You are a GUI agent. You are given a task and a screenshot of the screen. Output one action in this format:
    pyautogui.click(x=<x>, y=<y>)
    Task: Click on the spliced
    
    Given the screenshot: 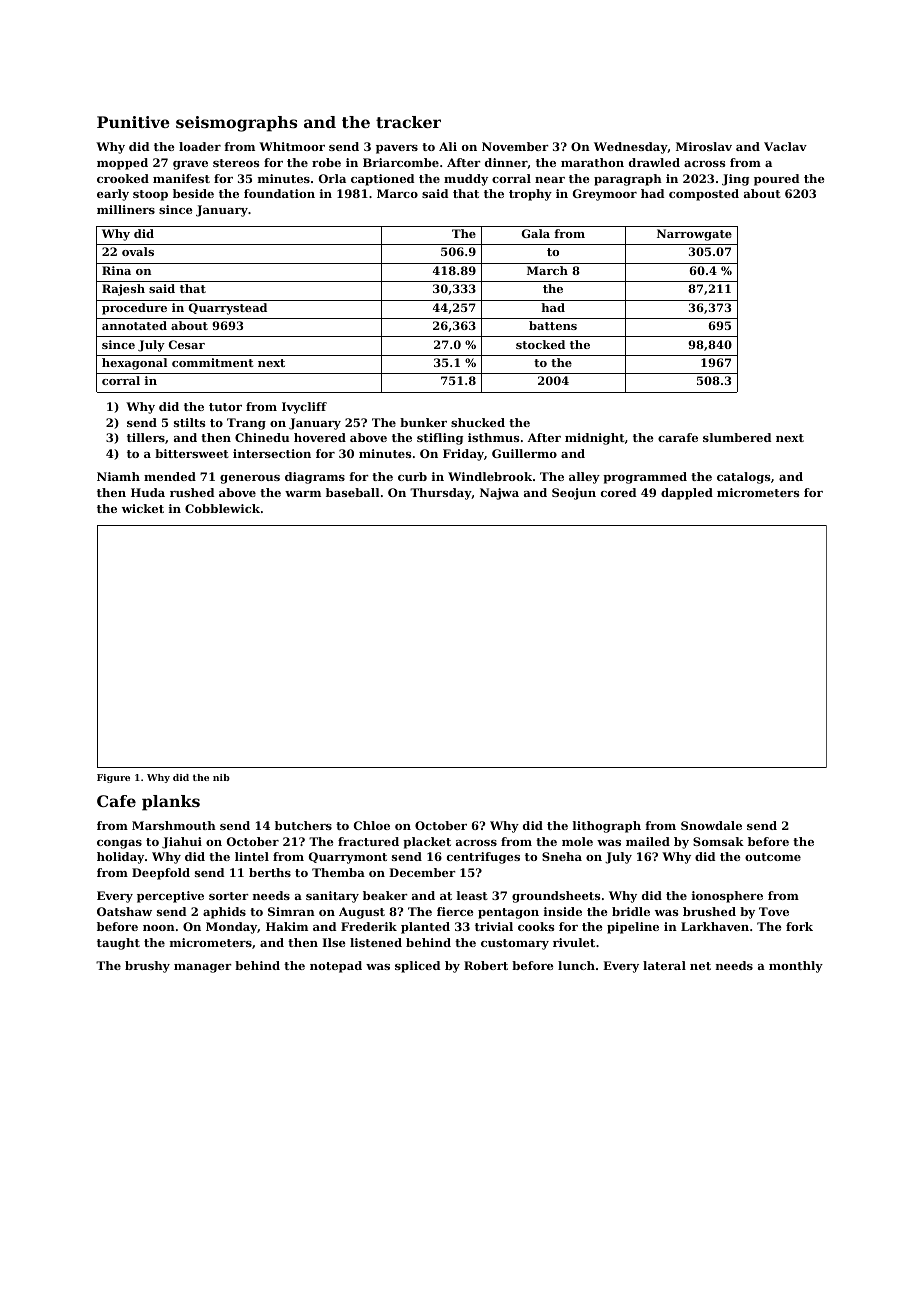 What is the action you would take?
    pyautogui.click(x=417, y=967)
